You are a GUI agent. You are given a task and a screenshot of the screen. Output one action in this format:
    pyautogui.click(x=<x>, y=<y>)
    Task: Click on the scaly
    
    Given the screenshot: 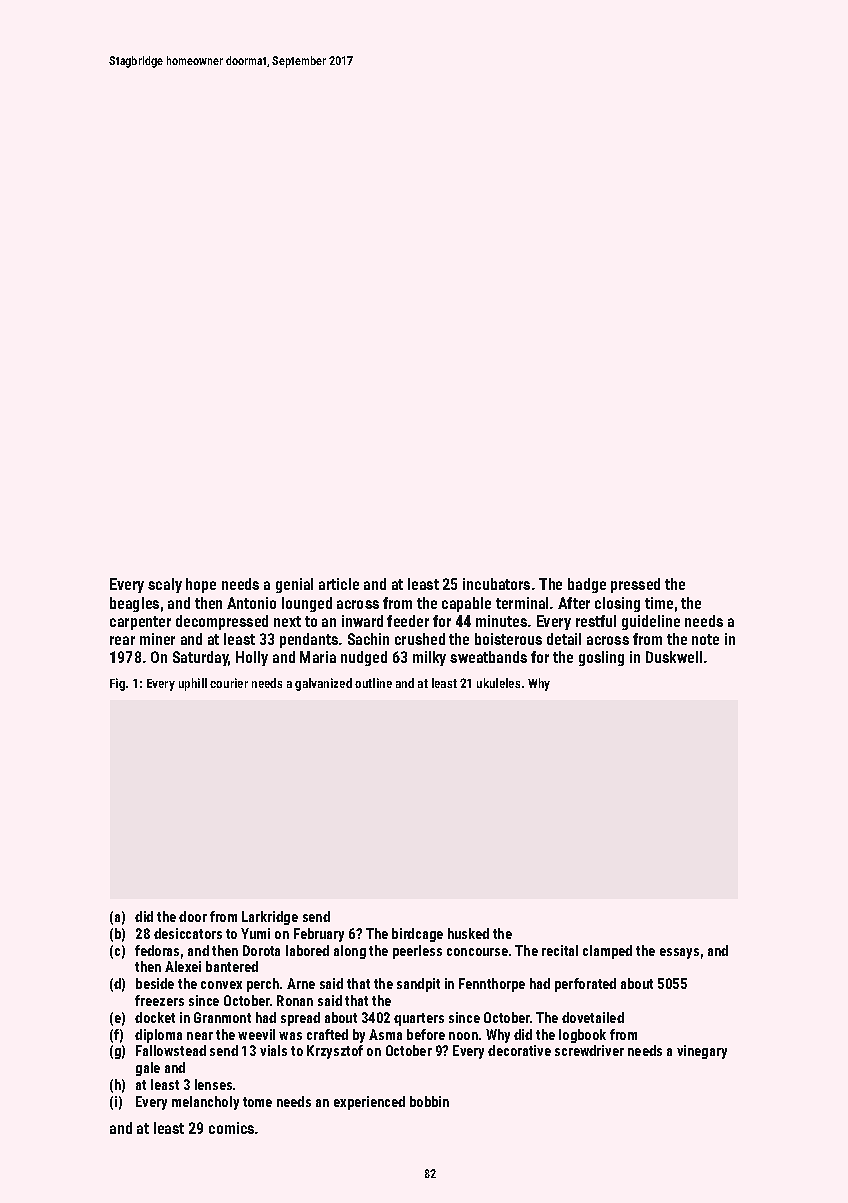 What is the action you would take?
    pyautogui.click(x=165, y=585)
